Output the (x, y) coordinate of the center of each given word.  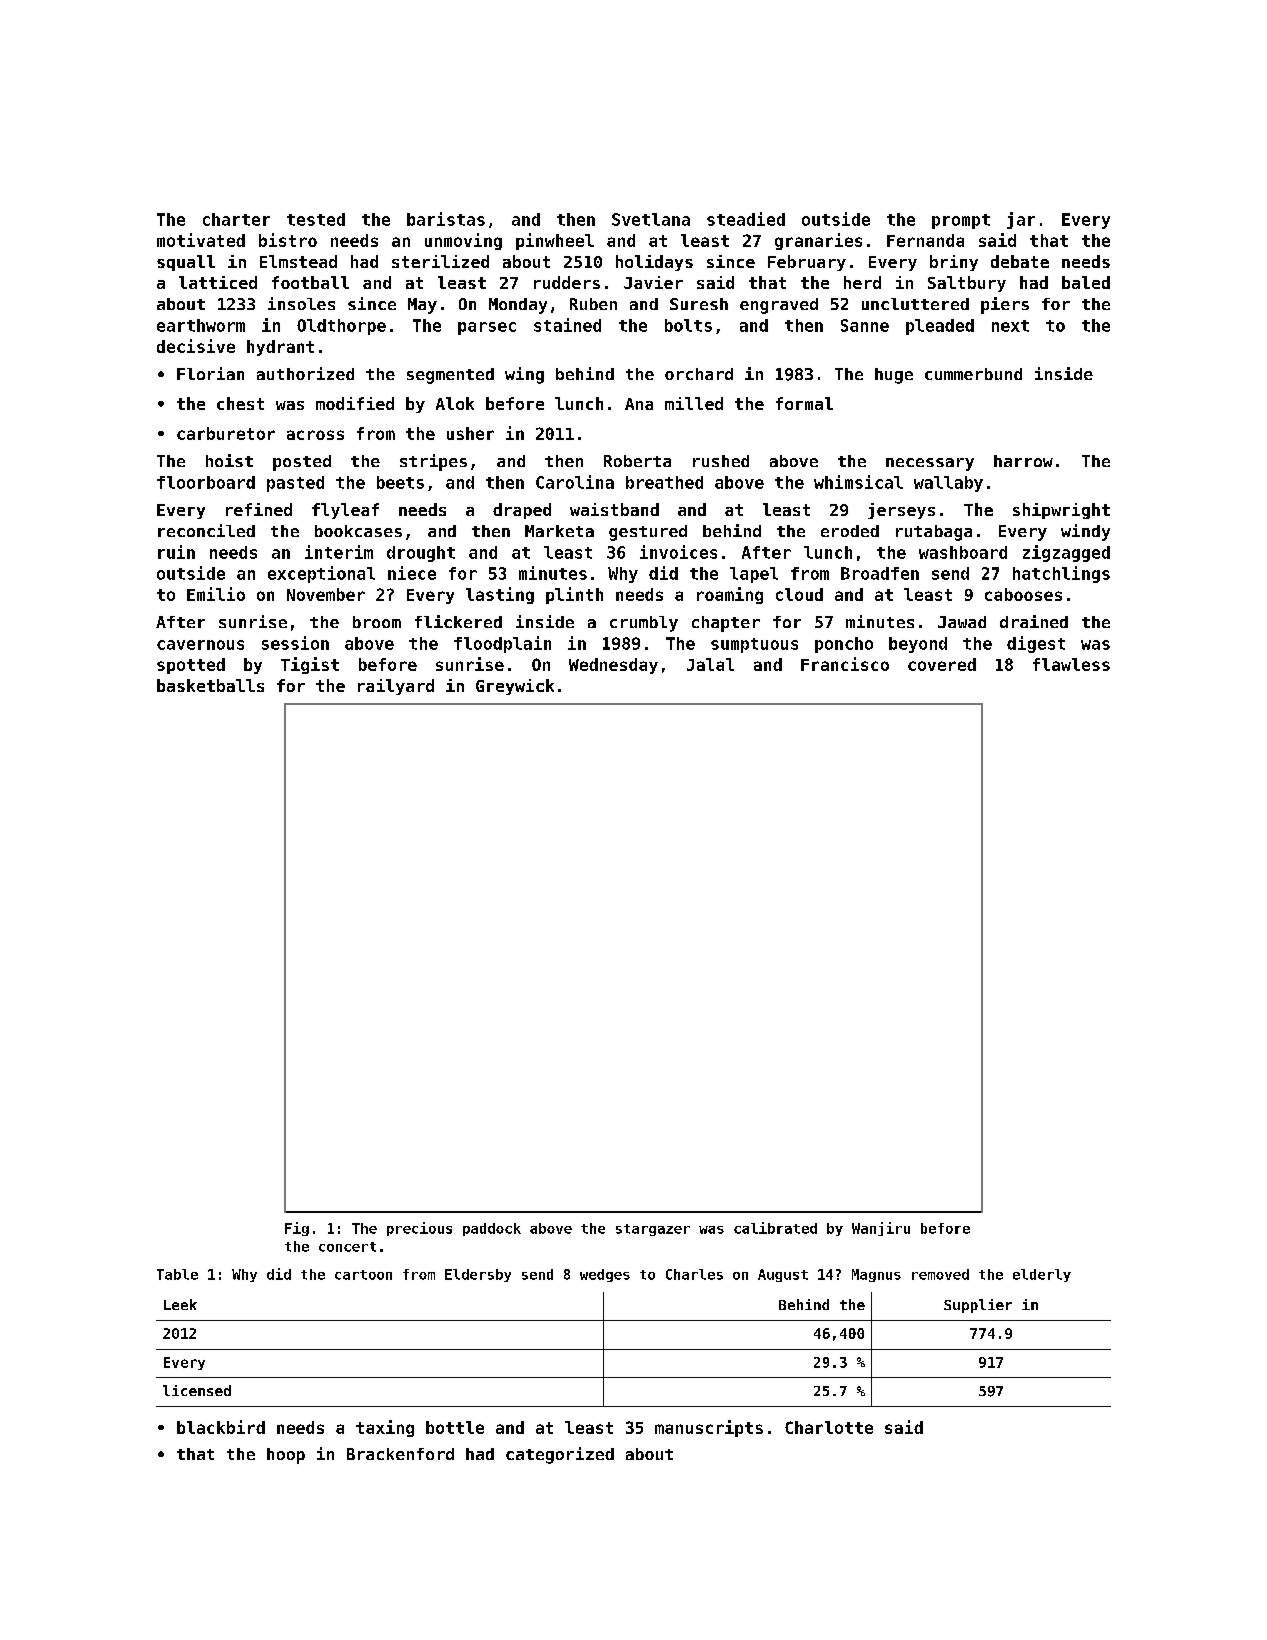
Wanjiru (881, 1229)
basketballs (210, 685)
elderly (1042, 1275)
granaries (818, 241)
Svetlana (651, 219)
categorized (560, 1455)
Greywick (515, 687)
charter (236, 219)
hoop (286, 1456)
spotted (191, 666)
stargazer (653, 1230)
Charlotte (829, 1427)
